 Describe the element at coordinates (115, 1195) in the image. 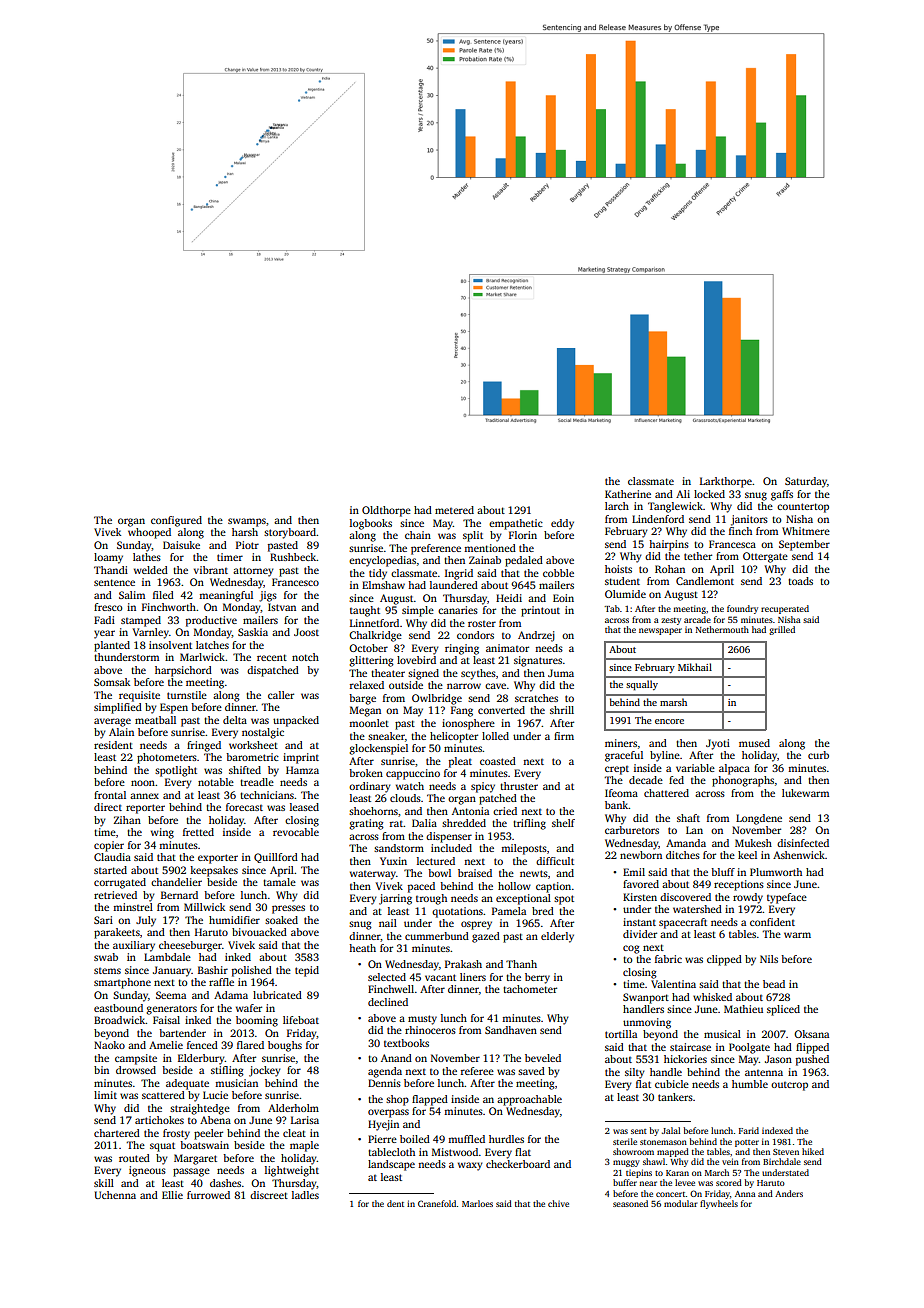

I see `Uchenna` at that location.
